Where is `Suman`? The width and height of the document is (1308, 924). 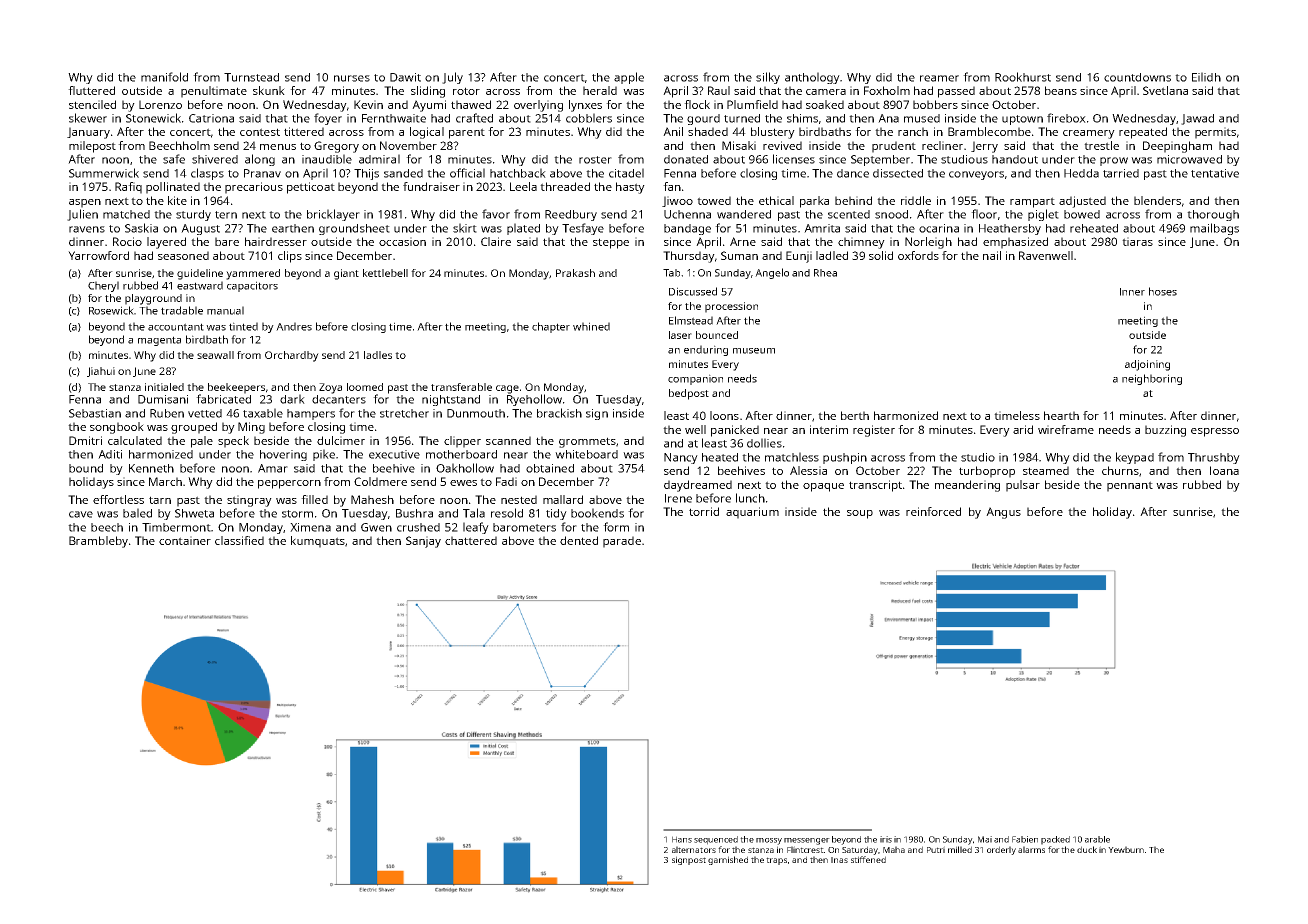
Suman is located at coordinates (739, 255).
